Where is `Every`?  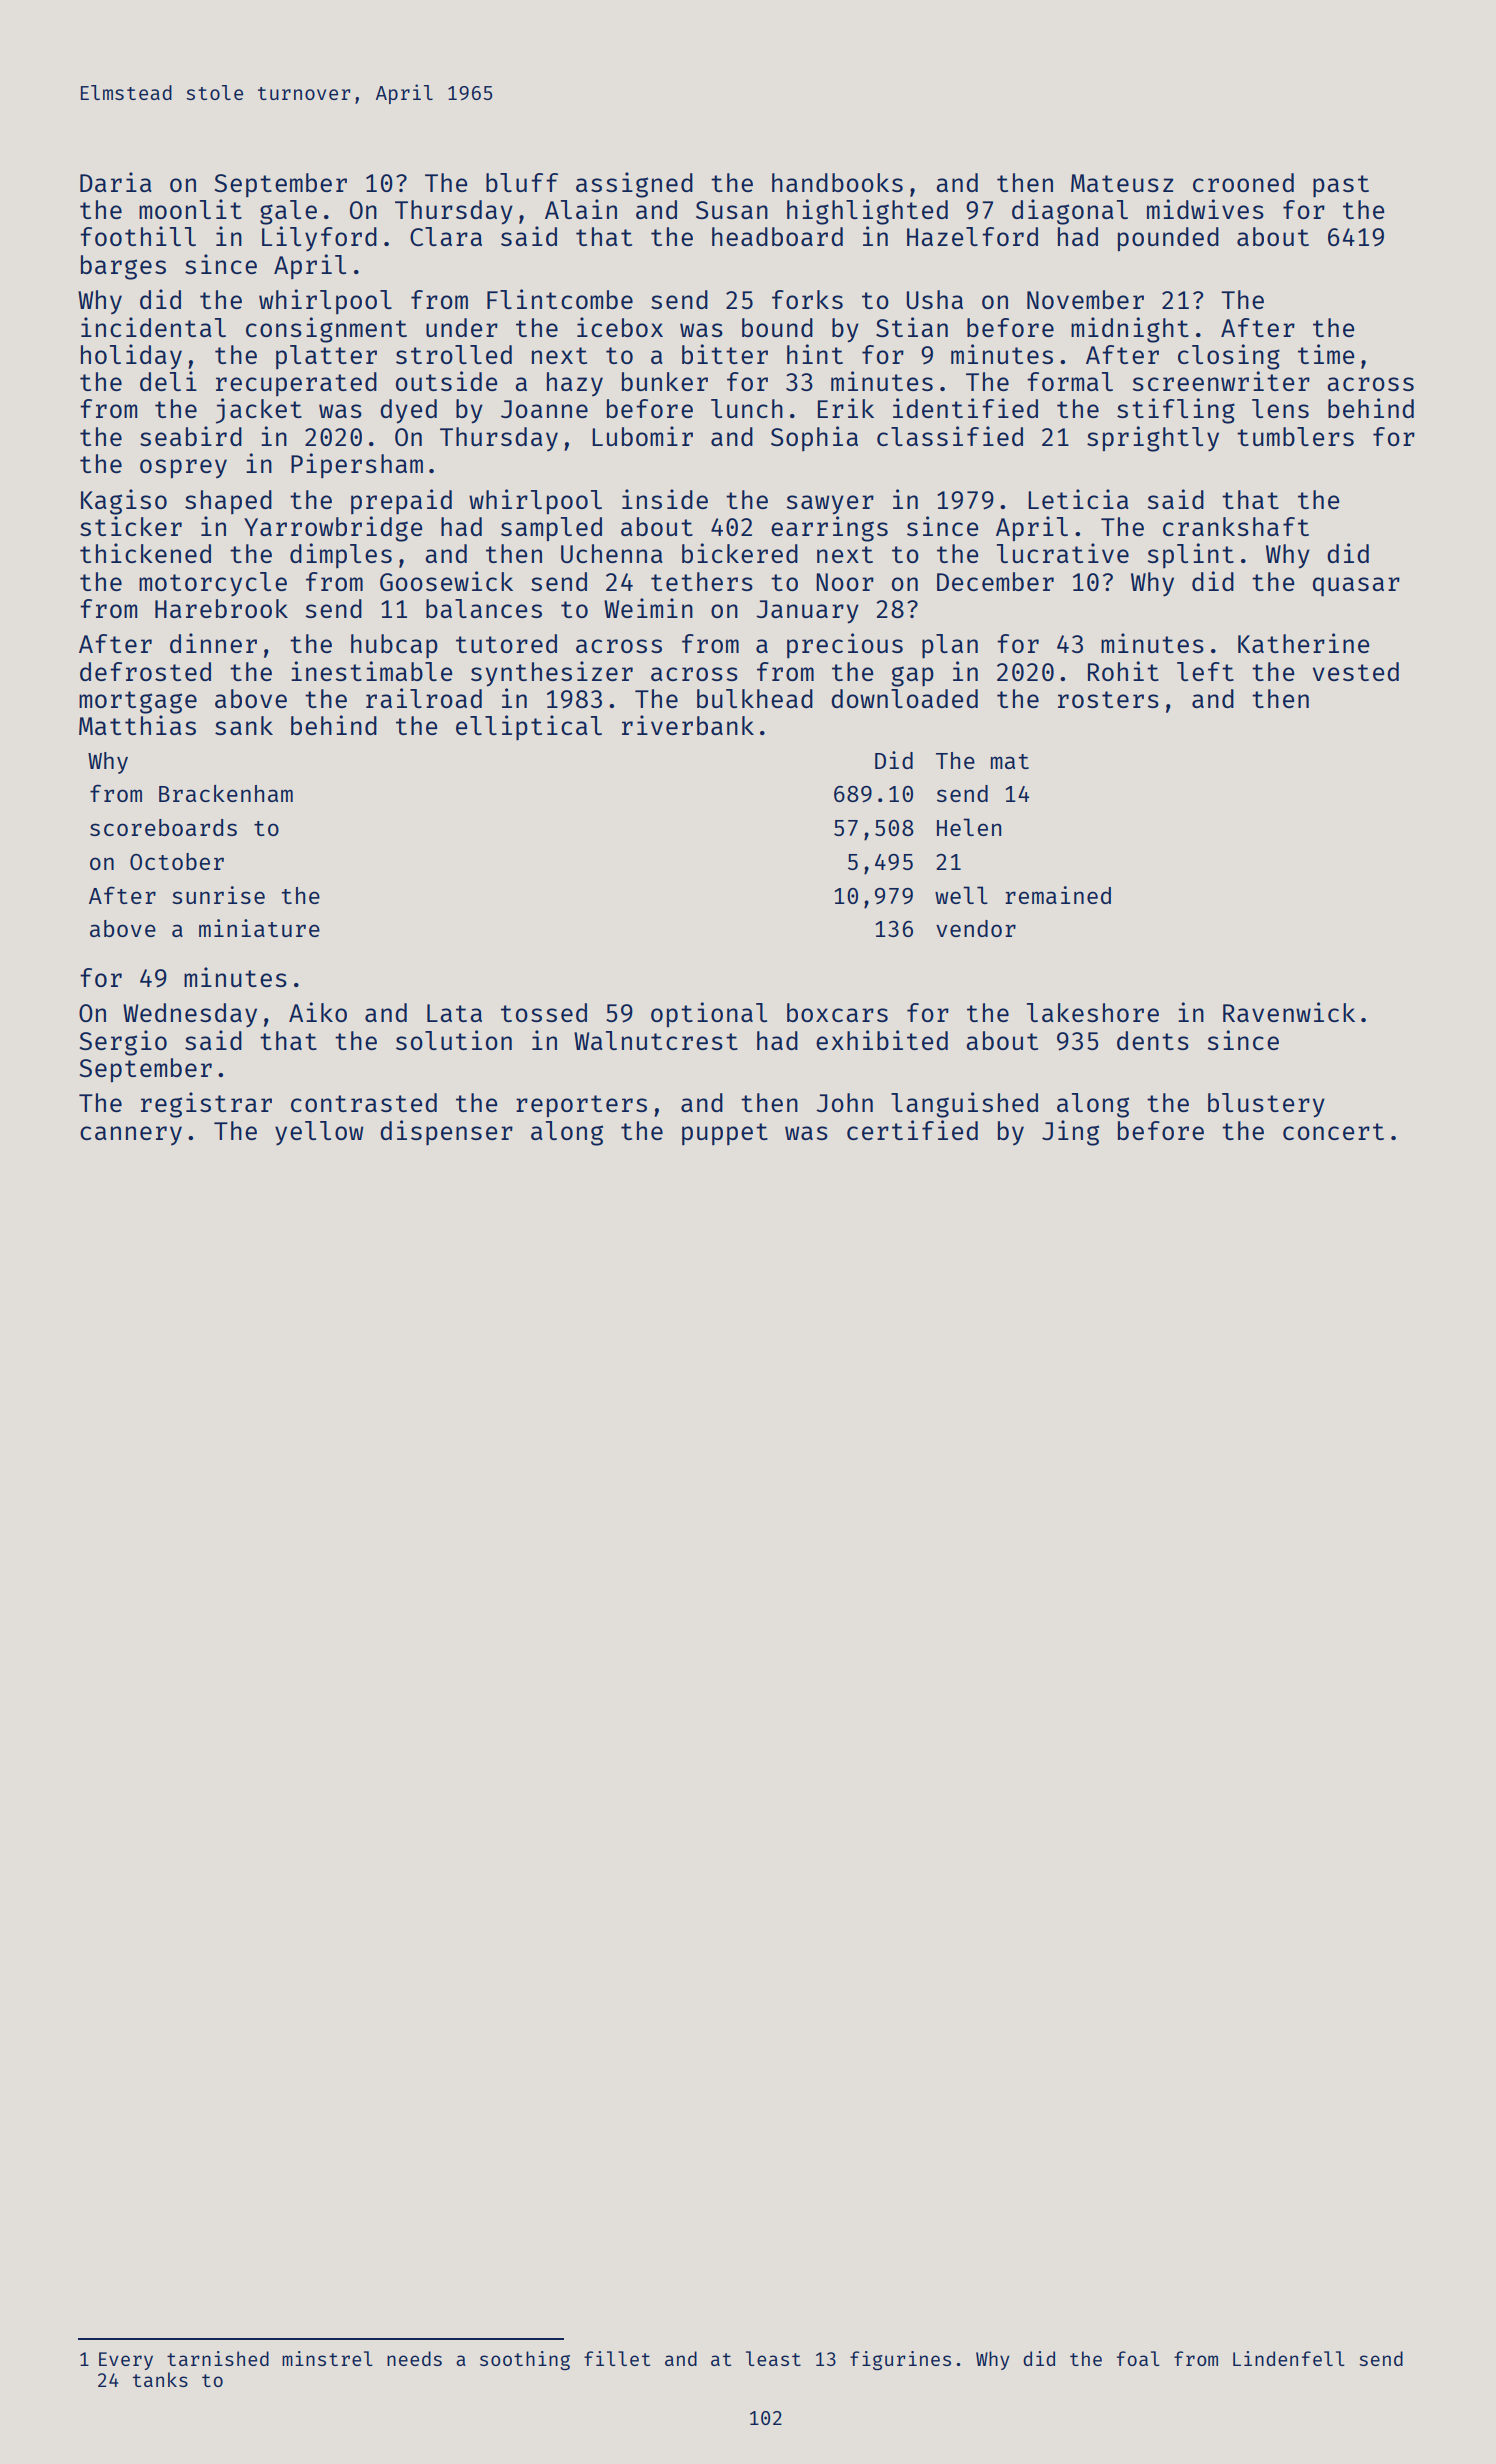 Every is located at coordinates (126, 2361).
